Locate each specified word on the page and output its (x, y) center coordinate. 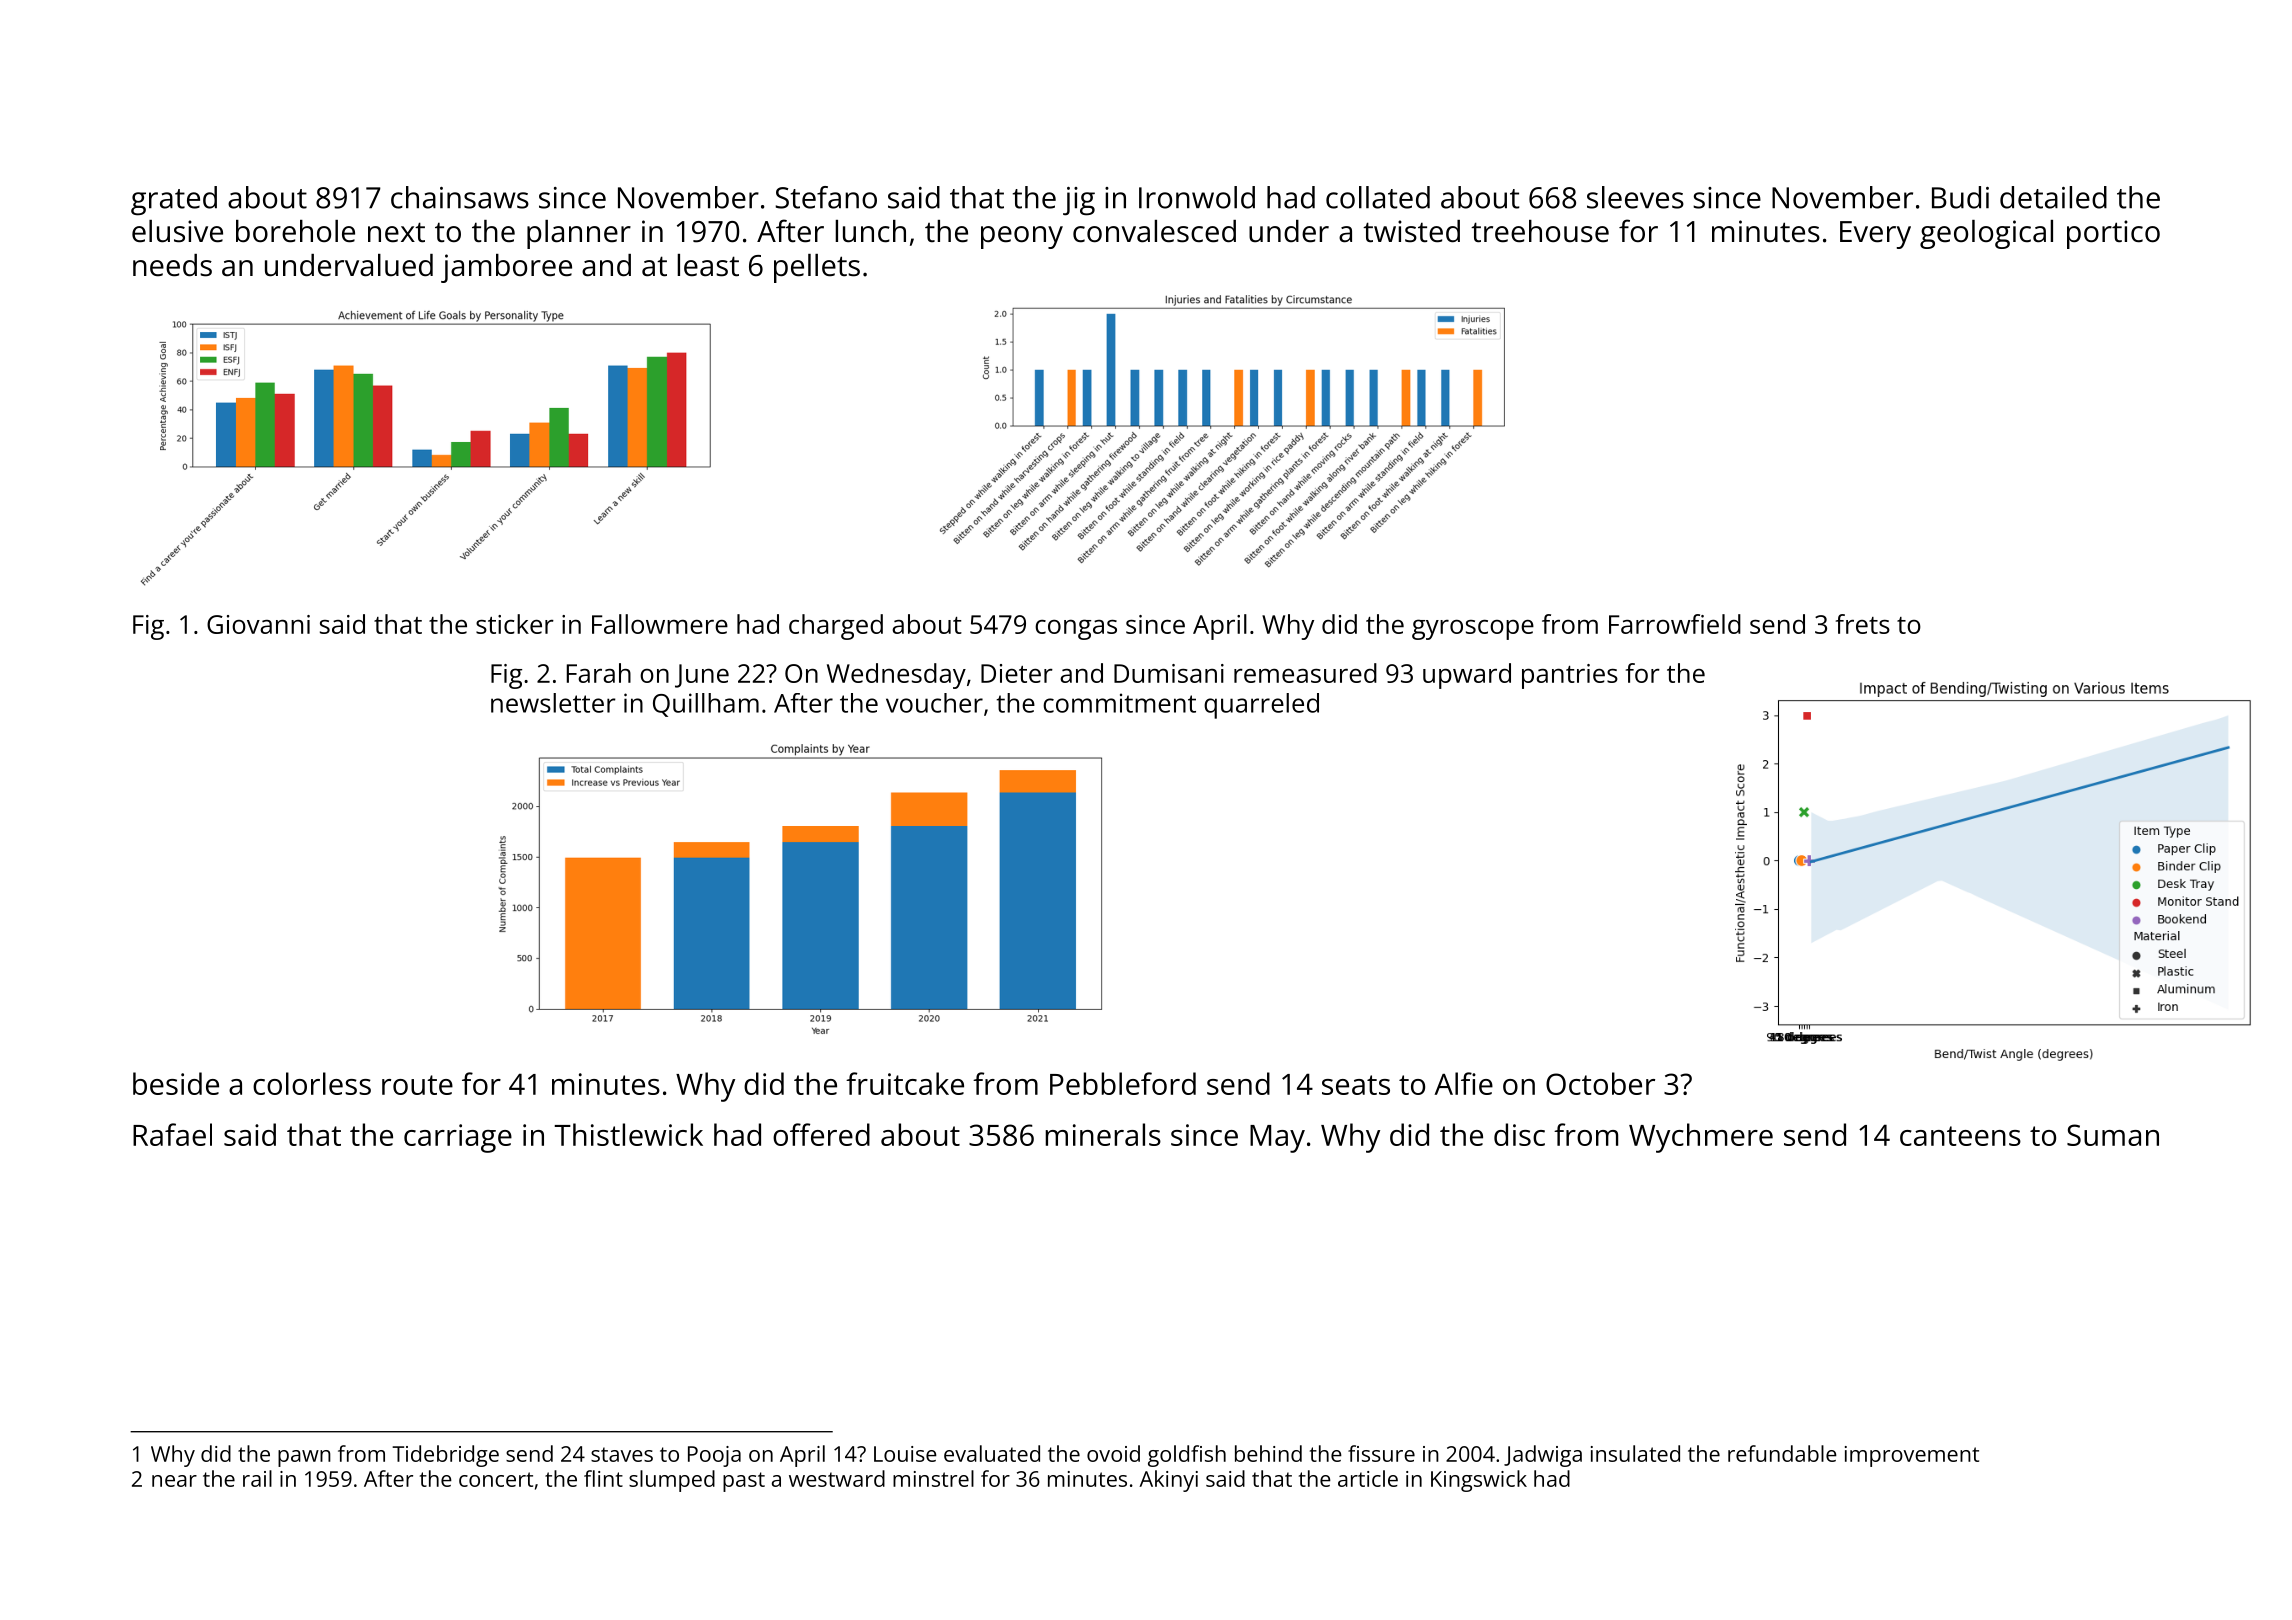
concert (496, 1479)
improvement (1912, 1456)
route (417, 1085)
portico (2113, 234)
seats (1356, 1085)
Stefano (826, 197)
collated (1378, 197)
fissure (1381, 1453)
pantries (1570, 676)
